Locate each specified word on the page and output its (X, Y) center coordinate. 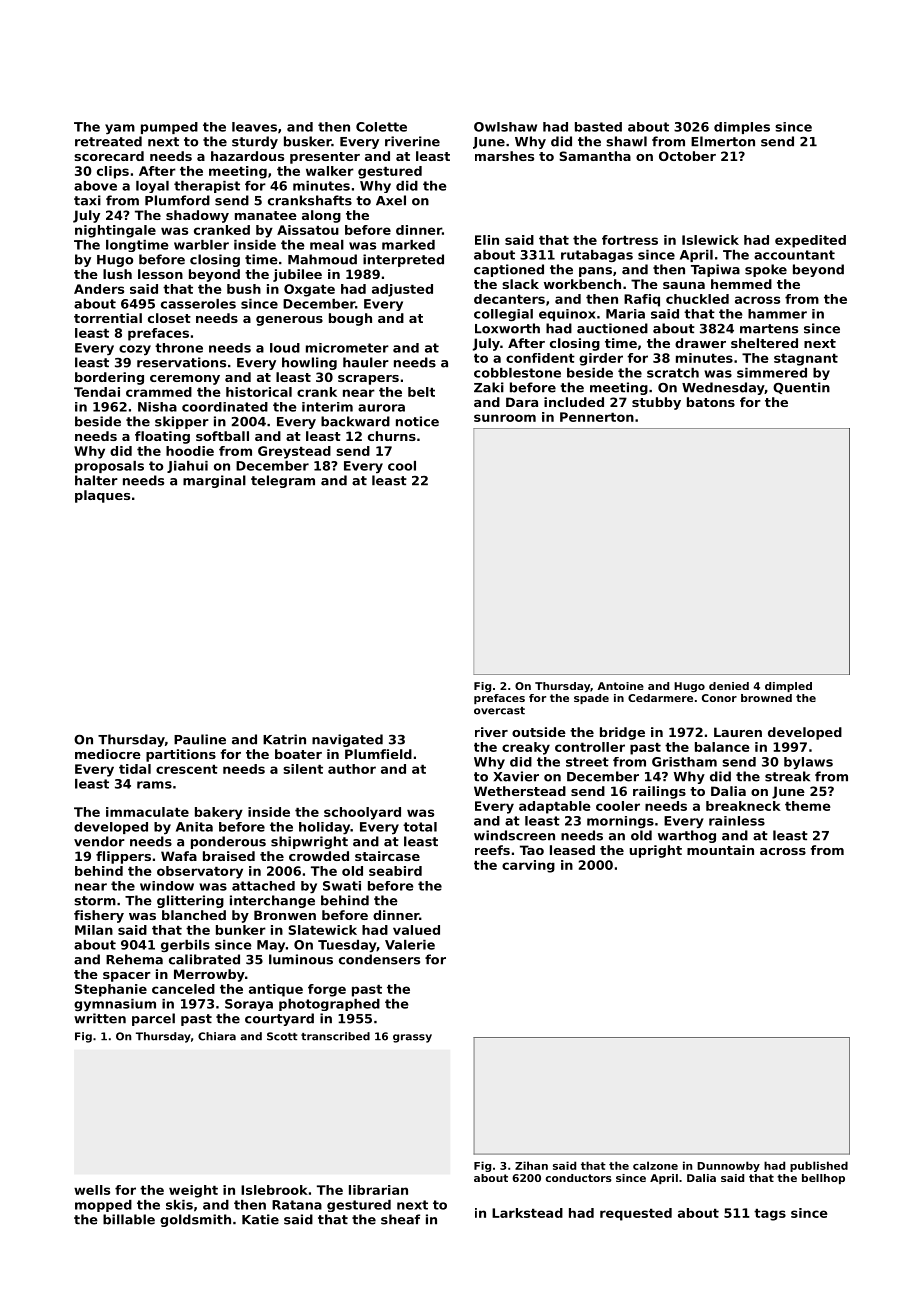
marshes (504, 156)
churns (392, 436)
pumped (169, 128)
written (100, 1018)
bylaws (808, 763)
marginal (214, 481)
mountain (720, 850)
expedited (810, 241)
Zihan (531, 1165)
